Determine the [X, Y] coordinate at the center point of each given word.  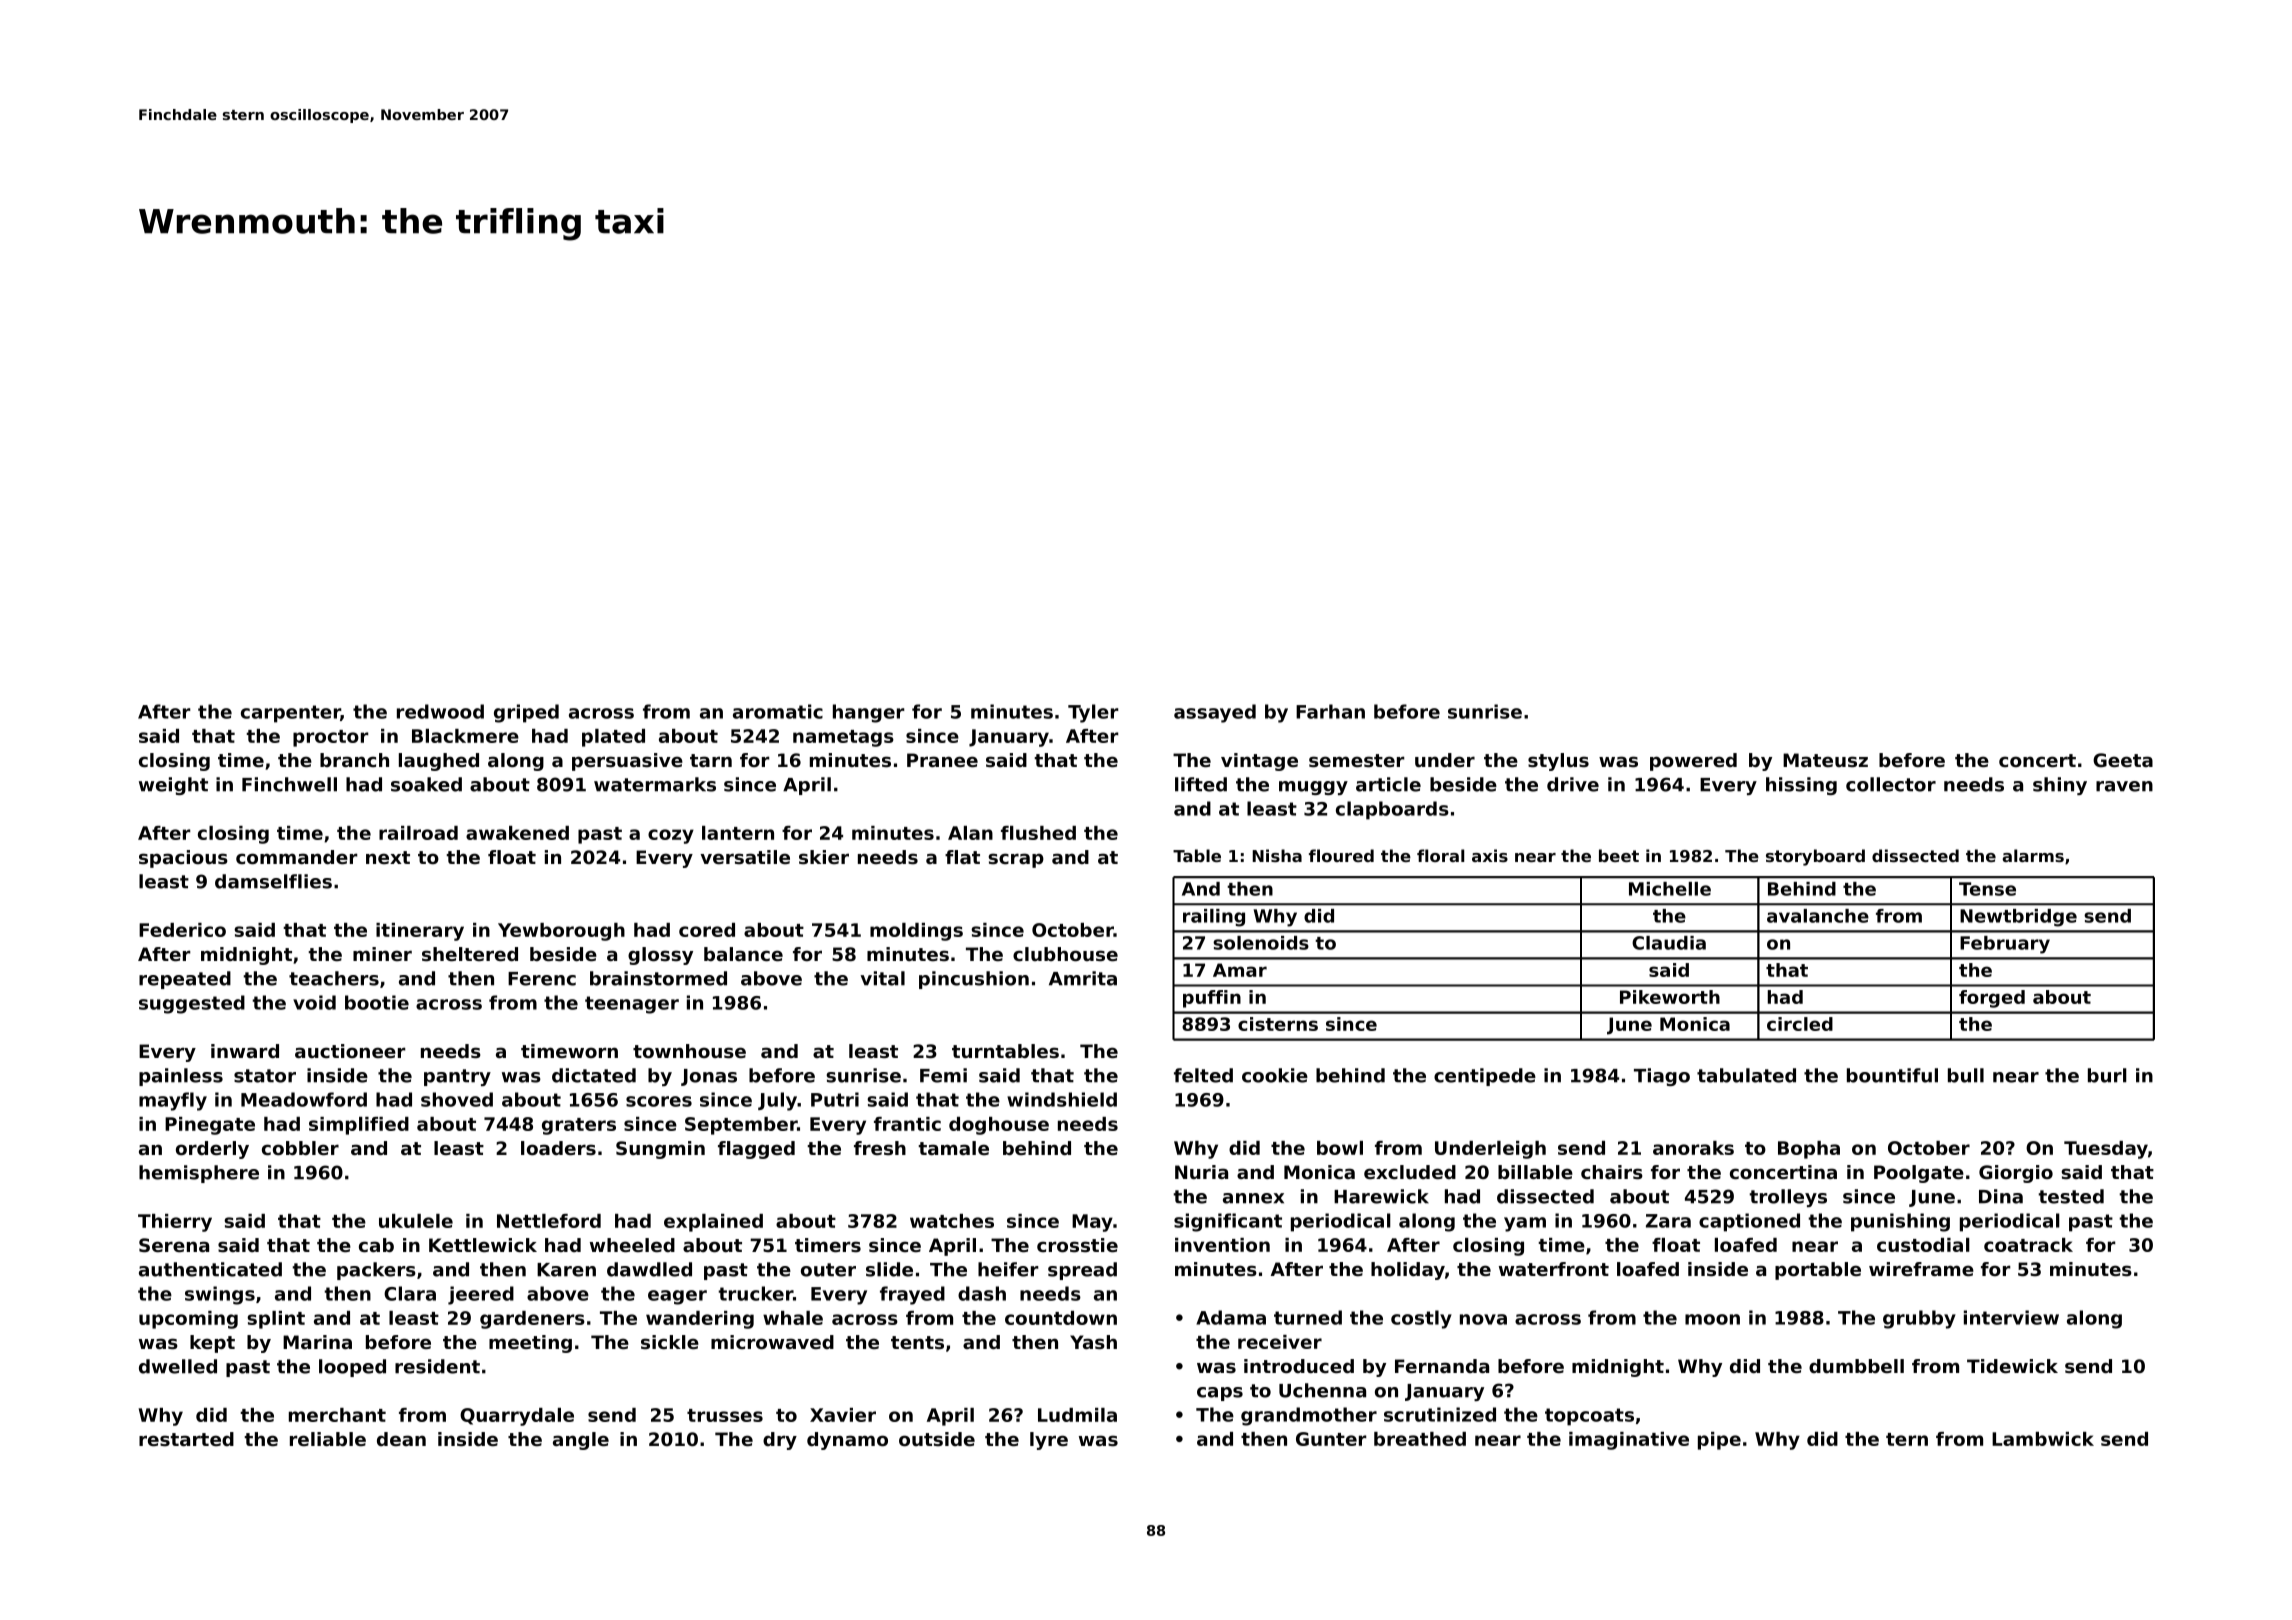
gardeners [532, 1320]
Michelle [1670, 889]
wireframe [1921, 1269]
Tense [1987, 889]
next [388, 857]
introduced [1299, 1366]
